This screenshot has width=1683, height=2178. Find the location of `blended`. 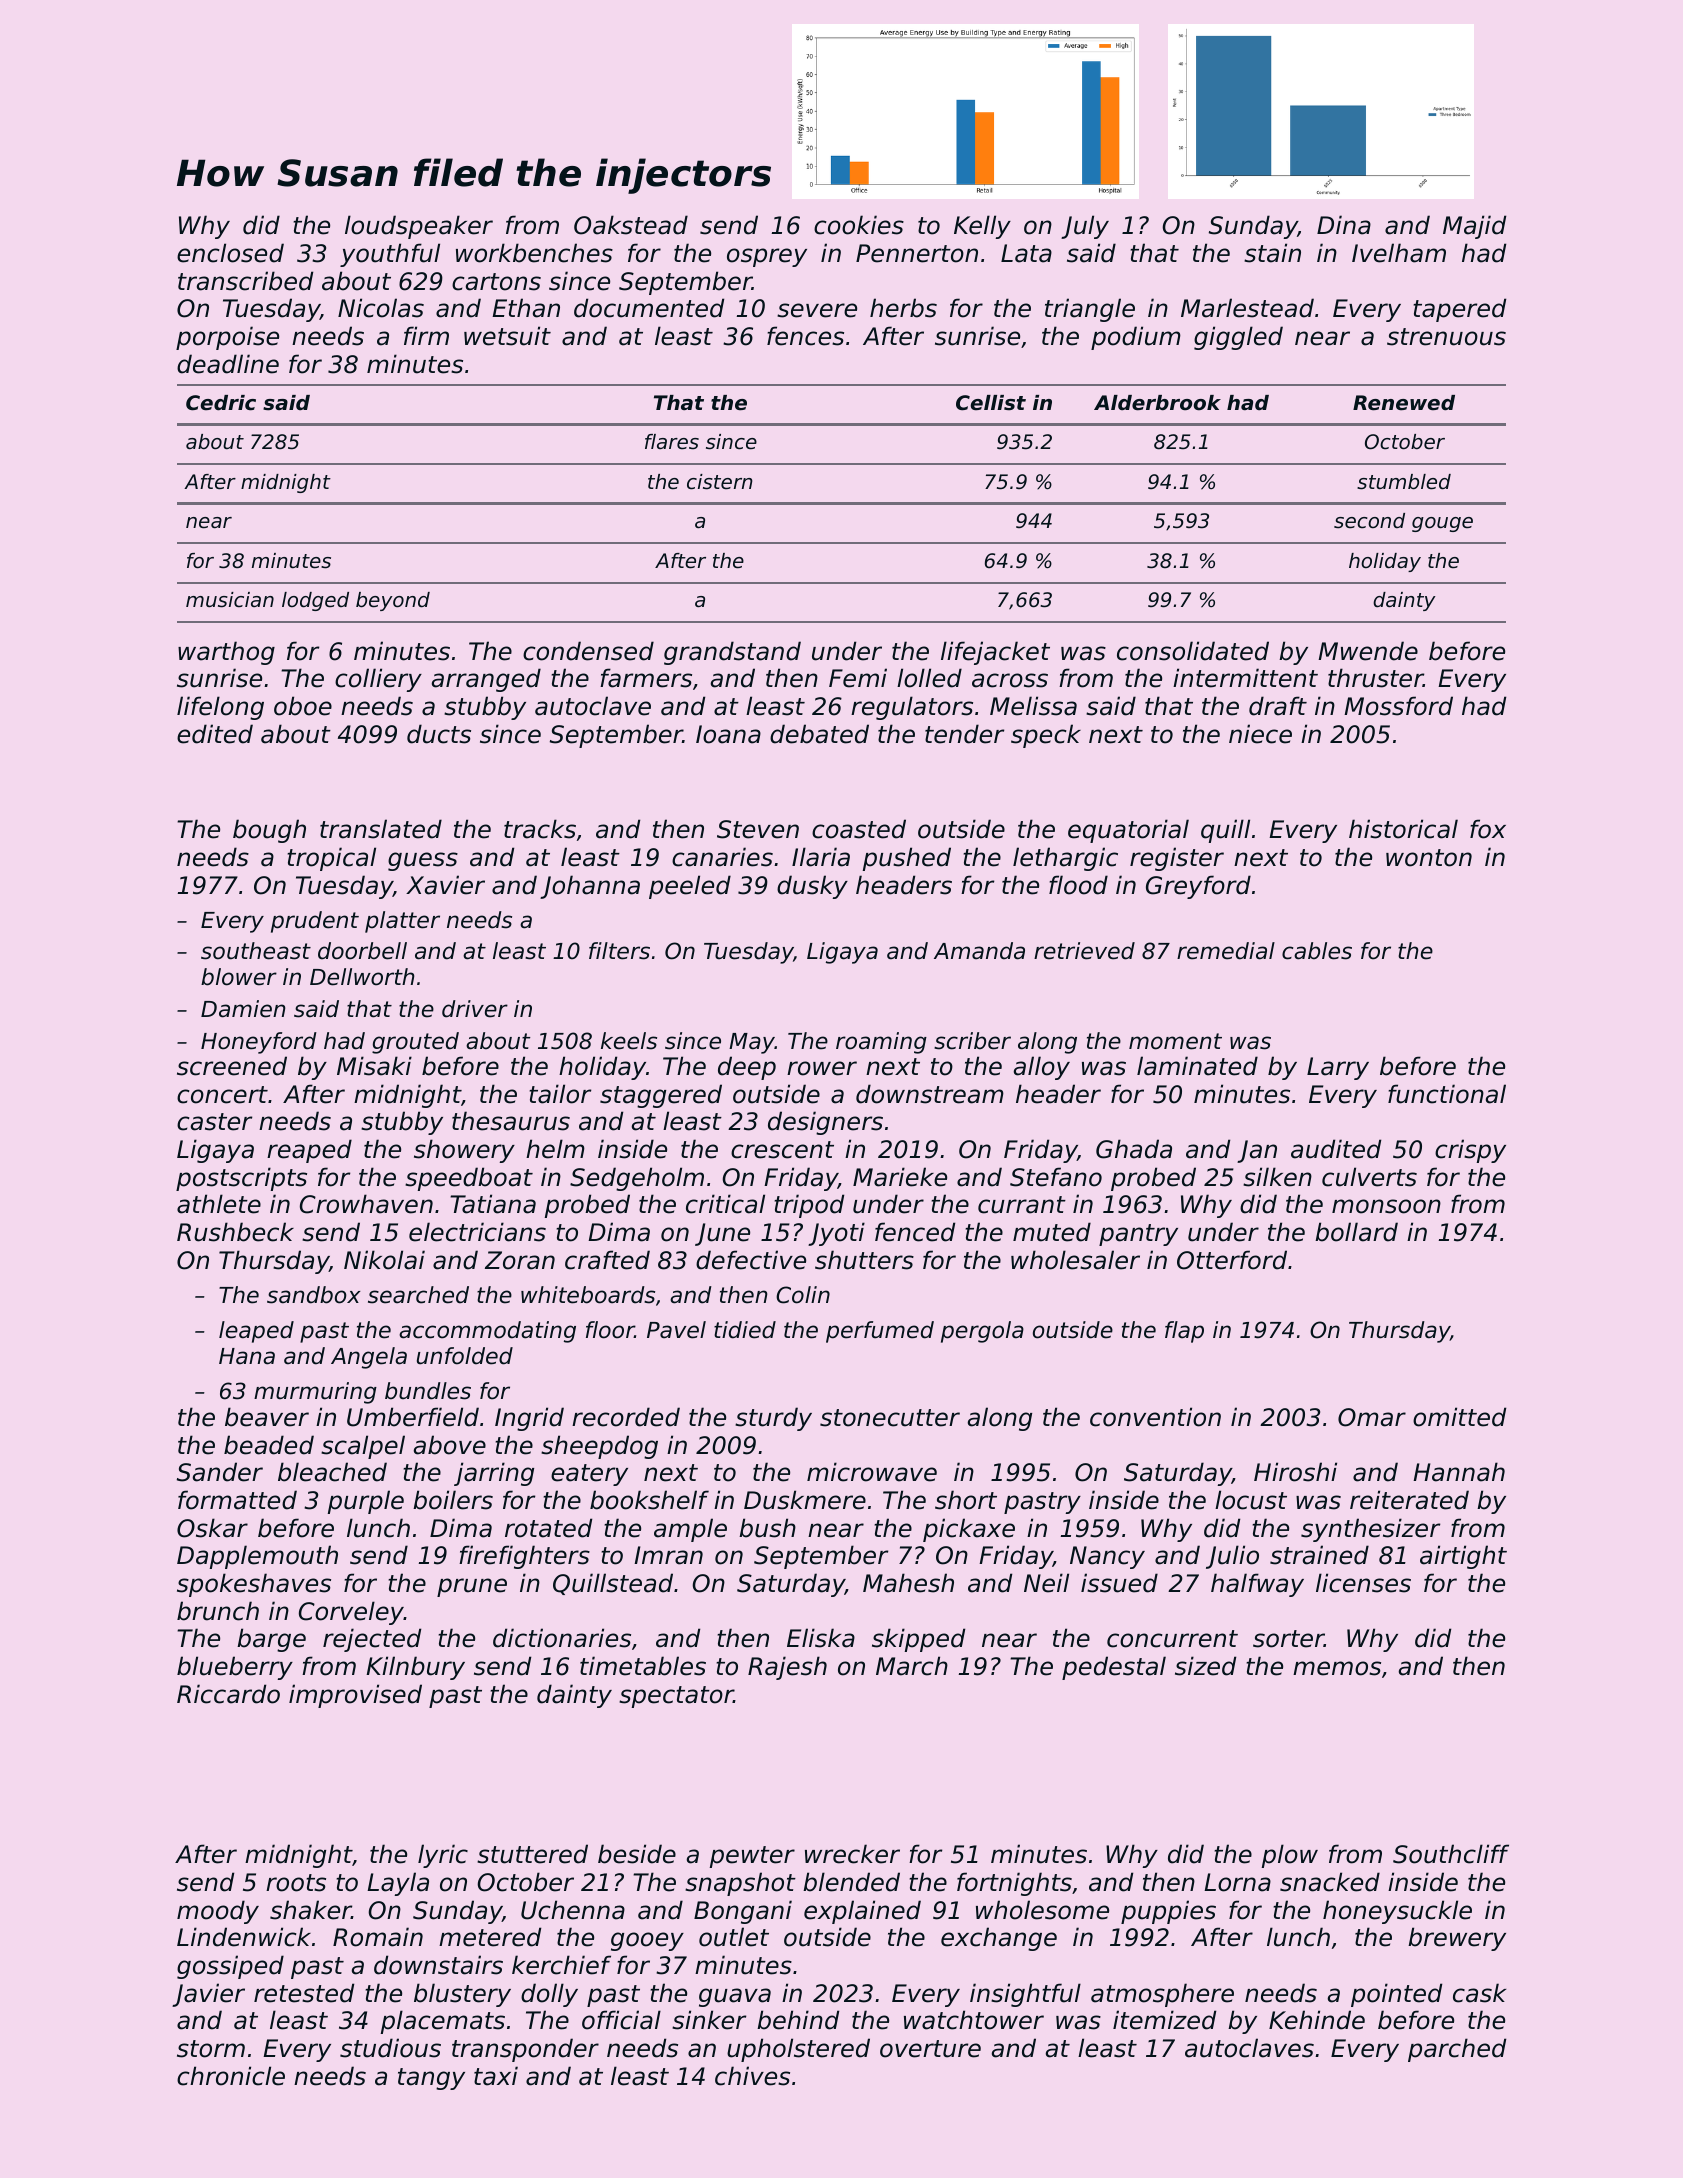

blended is located at coordinates (851, 1882).
